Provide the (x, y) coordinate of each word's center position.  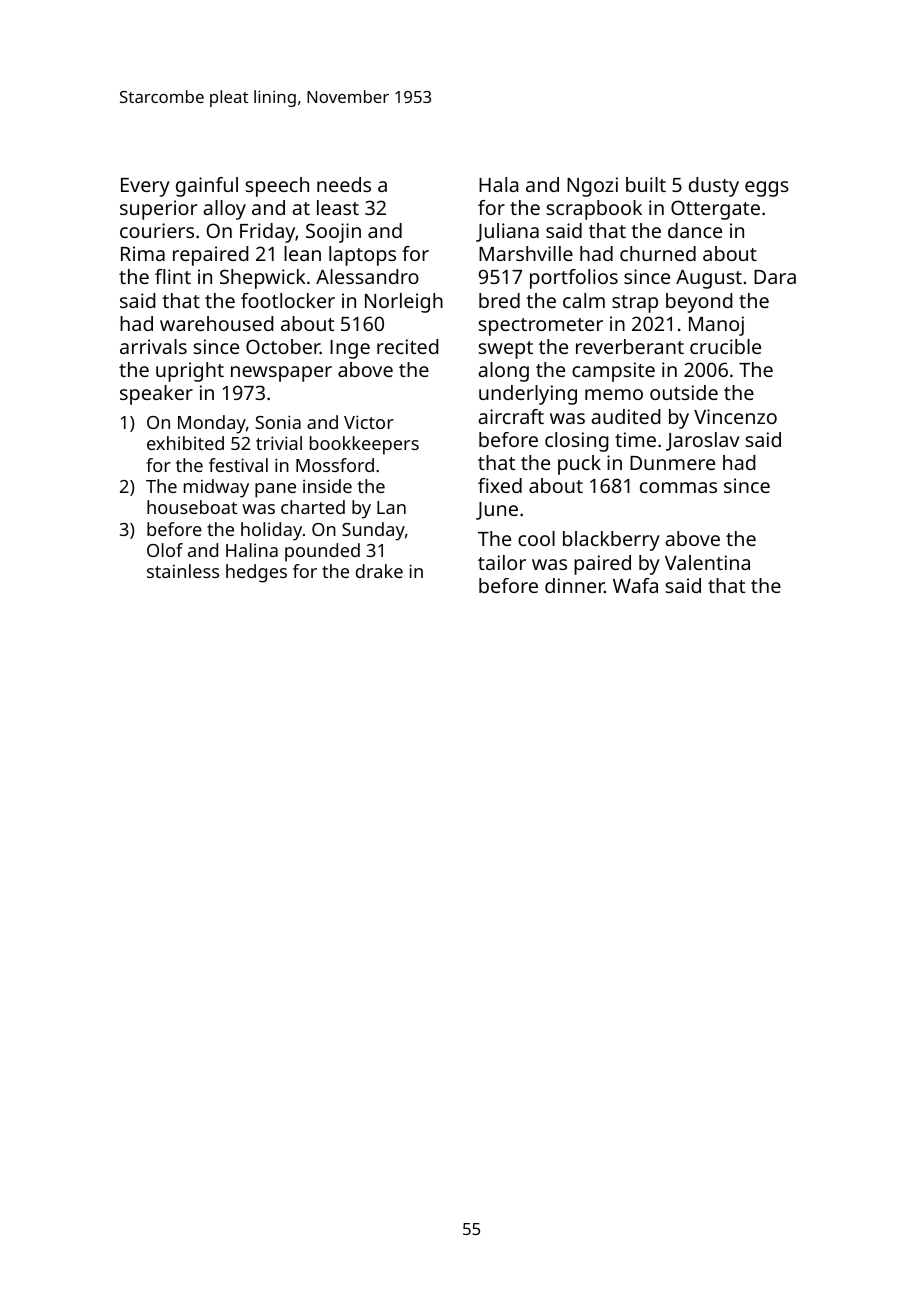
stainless (183, 571)
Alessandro (367, 276)
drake (379, 571)
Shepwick (263, 279)
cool (536, 538)
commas (678, 487)
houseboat (192, 507)
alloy (224, 210)
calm (584, 300)
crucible (725, 346)
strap (635, 304)
